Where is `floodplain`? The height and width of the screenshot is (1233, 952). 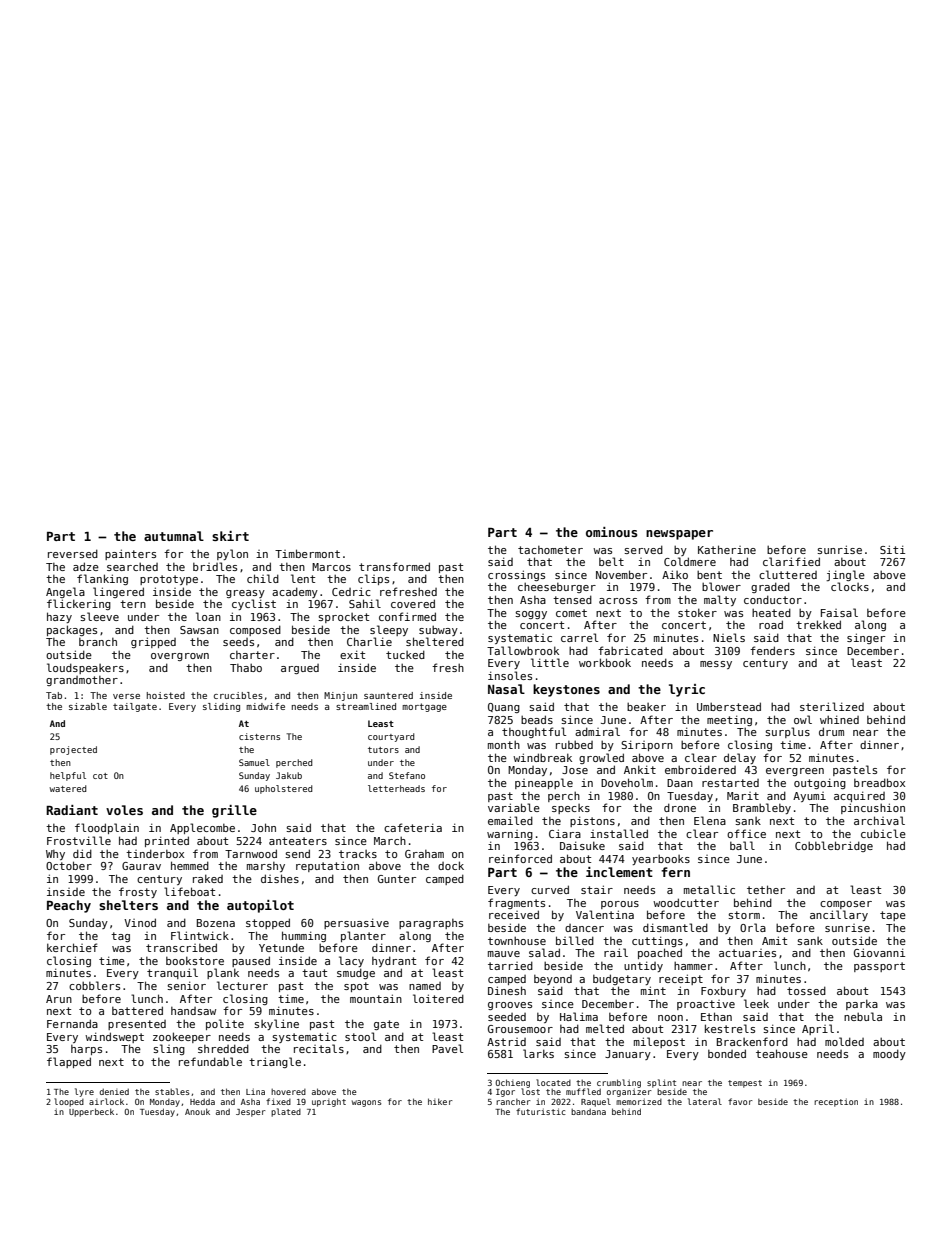
floodplain is located at coordinates (107, 828).
